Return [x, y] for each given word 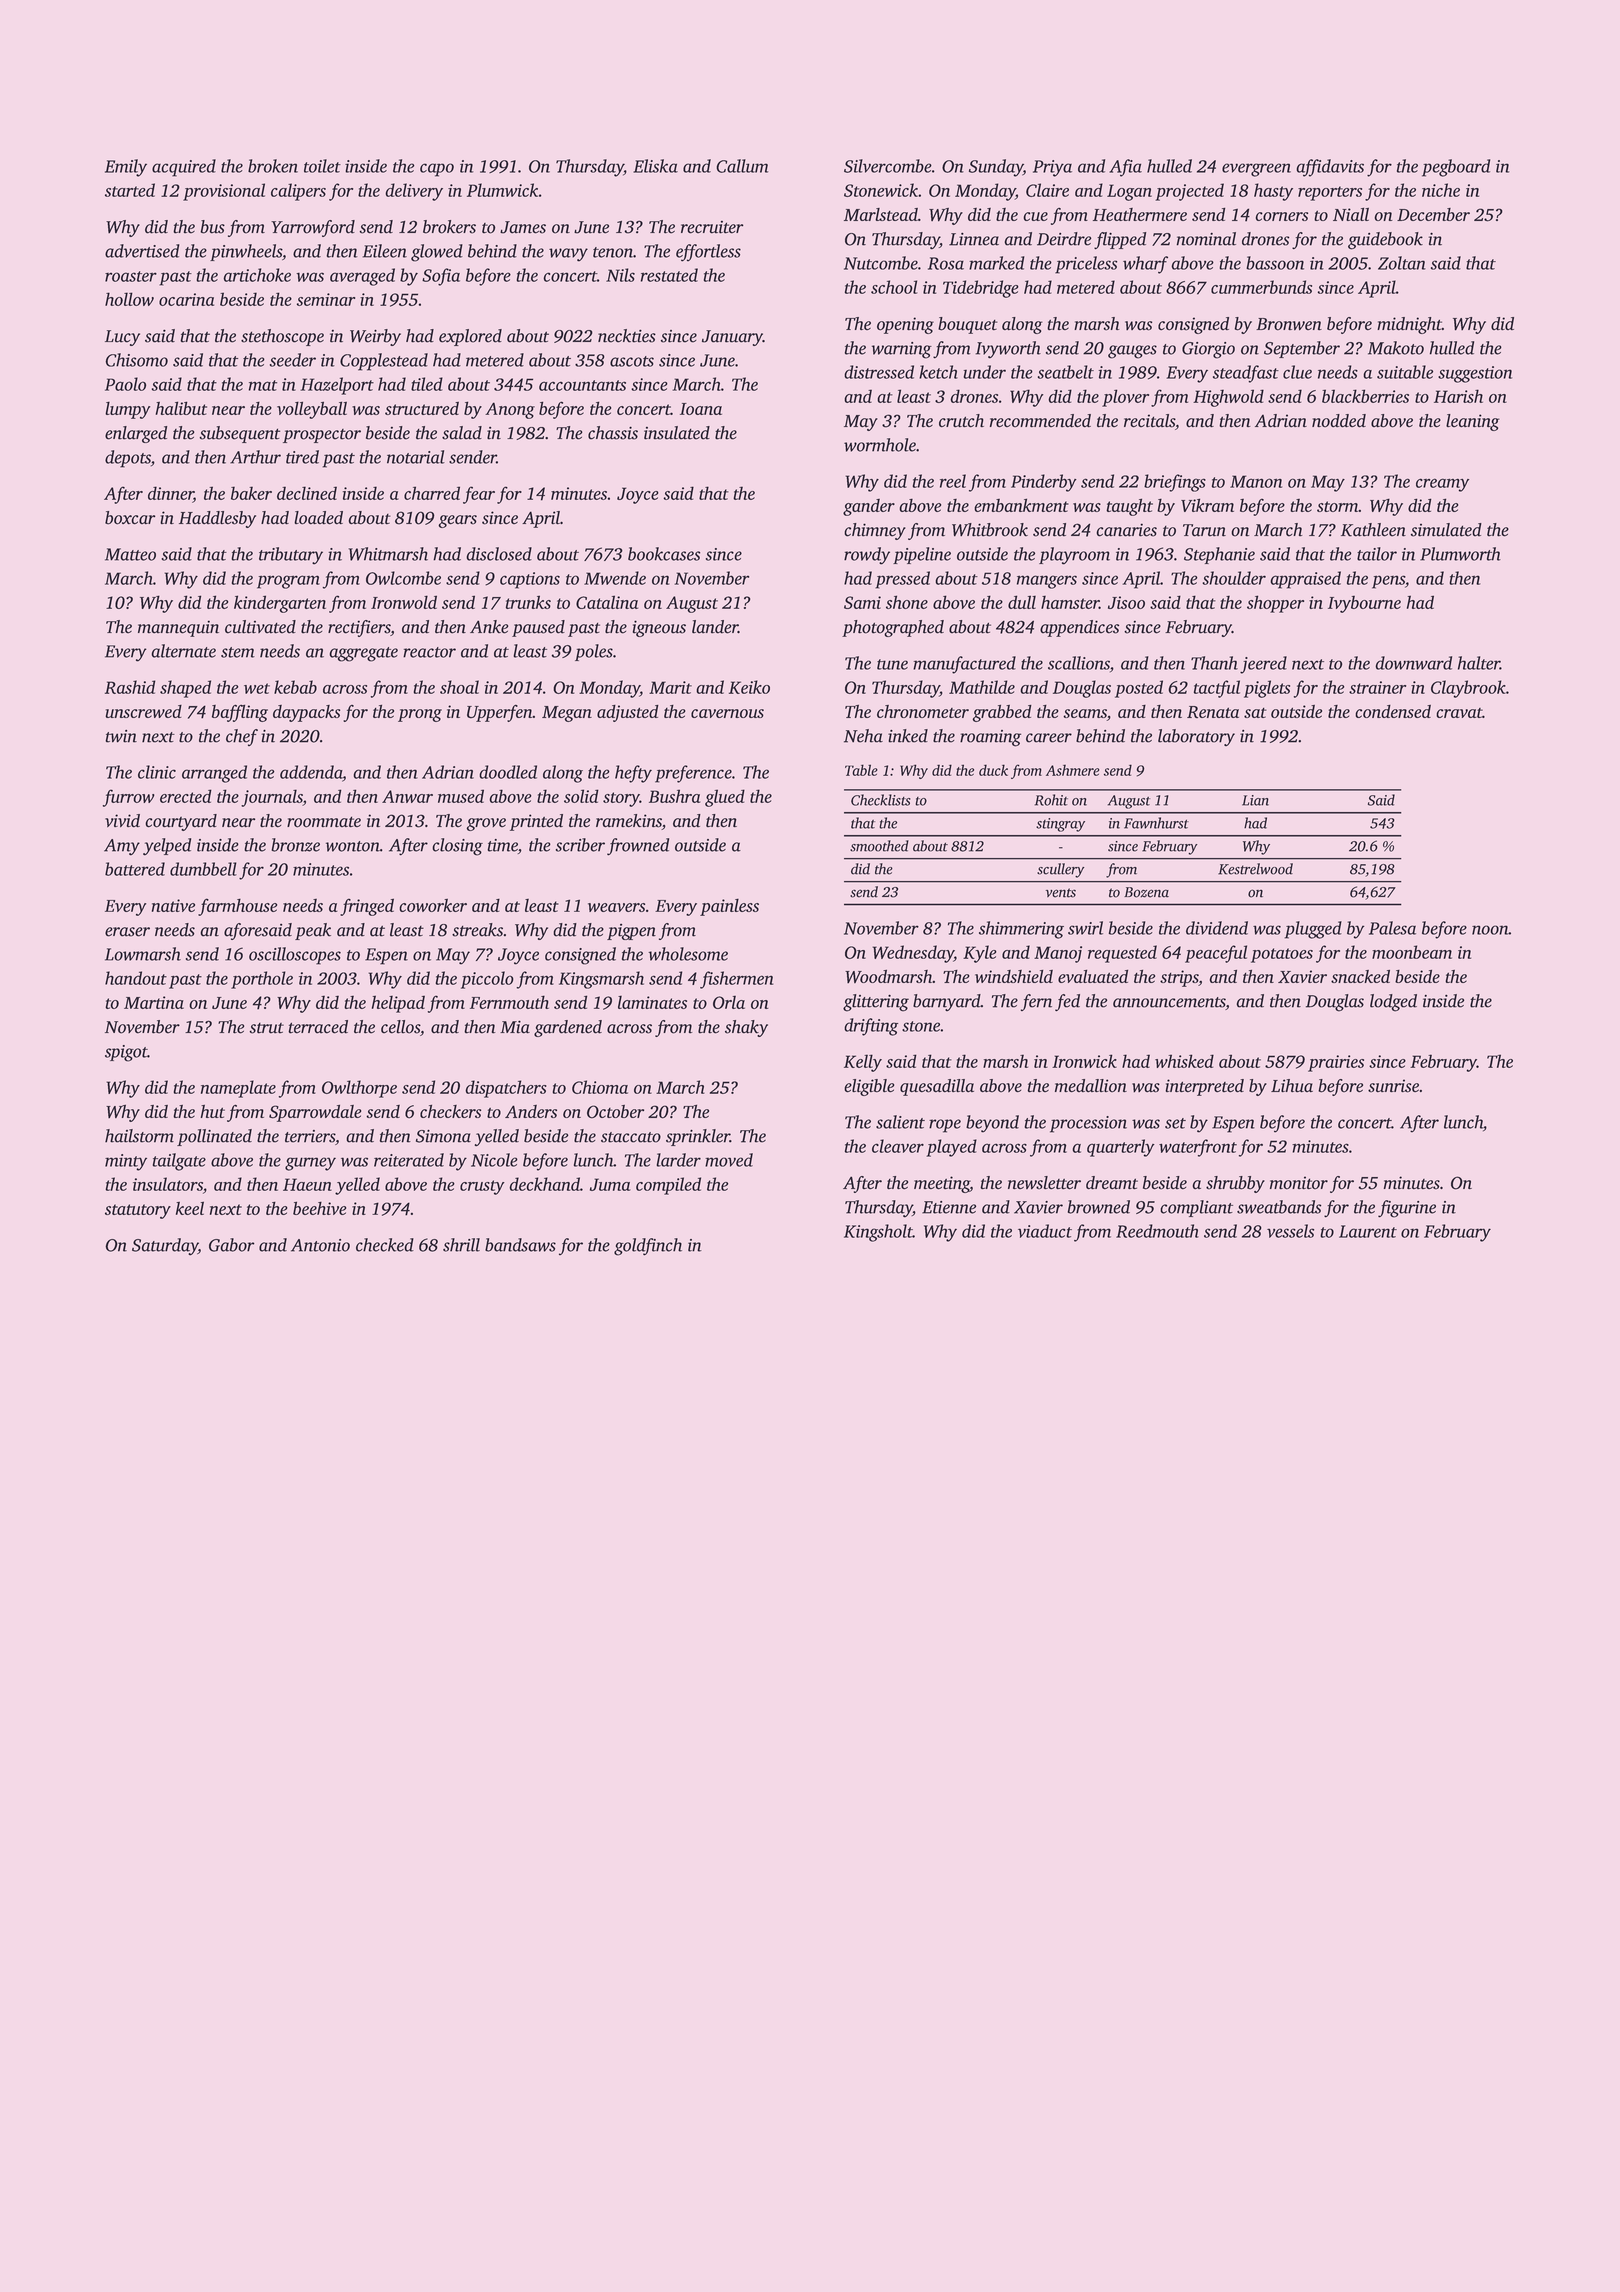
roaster [131, 276]
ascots [632, 361]
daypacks [306, 713]
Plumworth [1460, 554]
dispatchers [506, 1089]
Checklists [881, 800]
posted [1139, 689]
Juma [610, 1184]
